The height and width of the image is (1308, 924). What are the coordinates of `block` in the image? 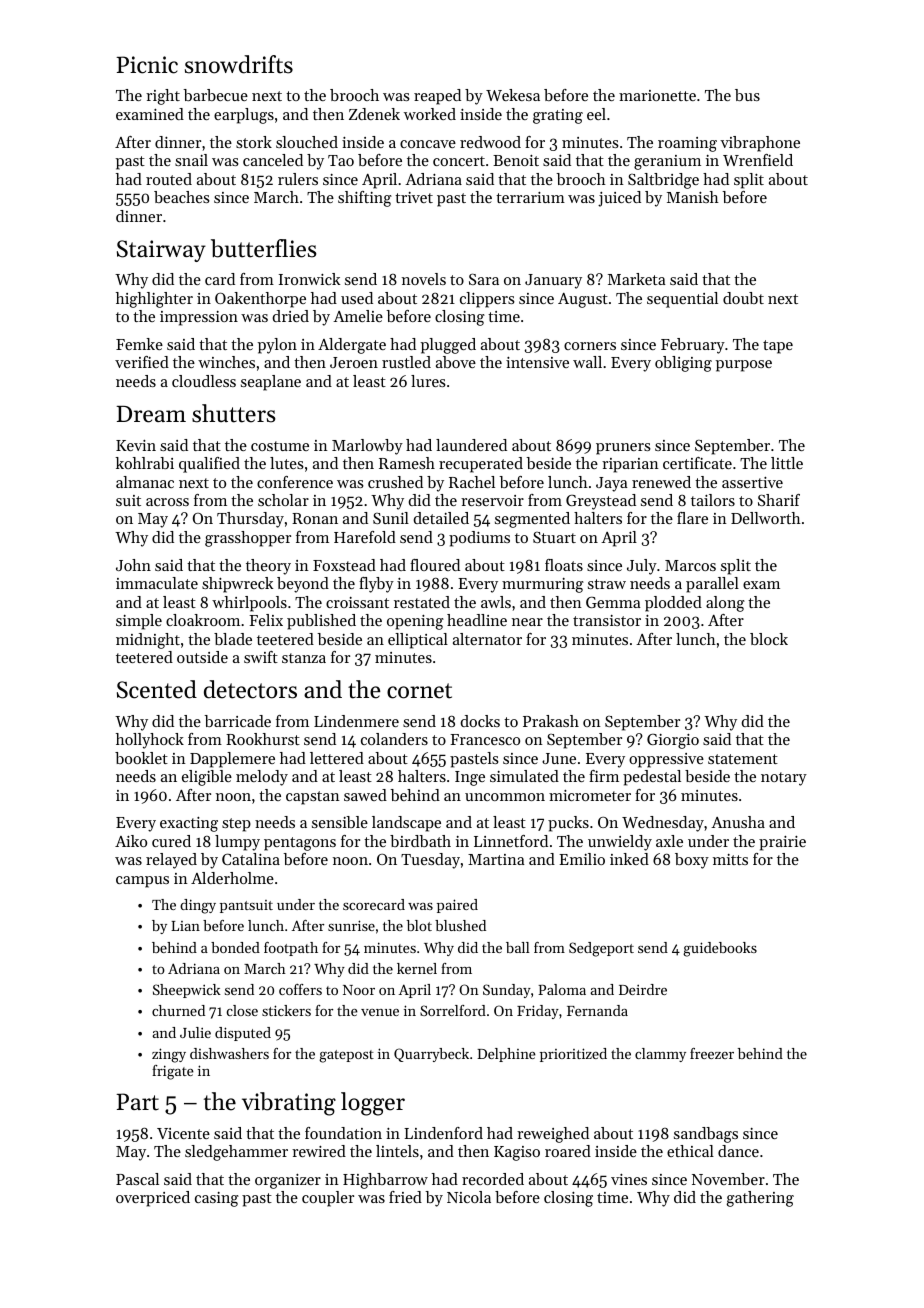 It's located at (769, 639).
